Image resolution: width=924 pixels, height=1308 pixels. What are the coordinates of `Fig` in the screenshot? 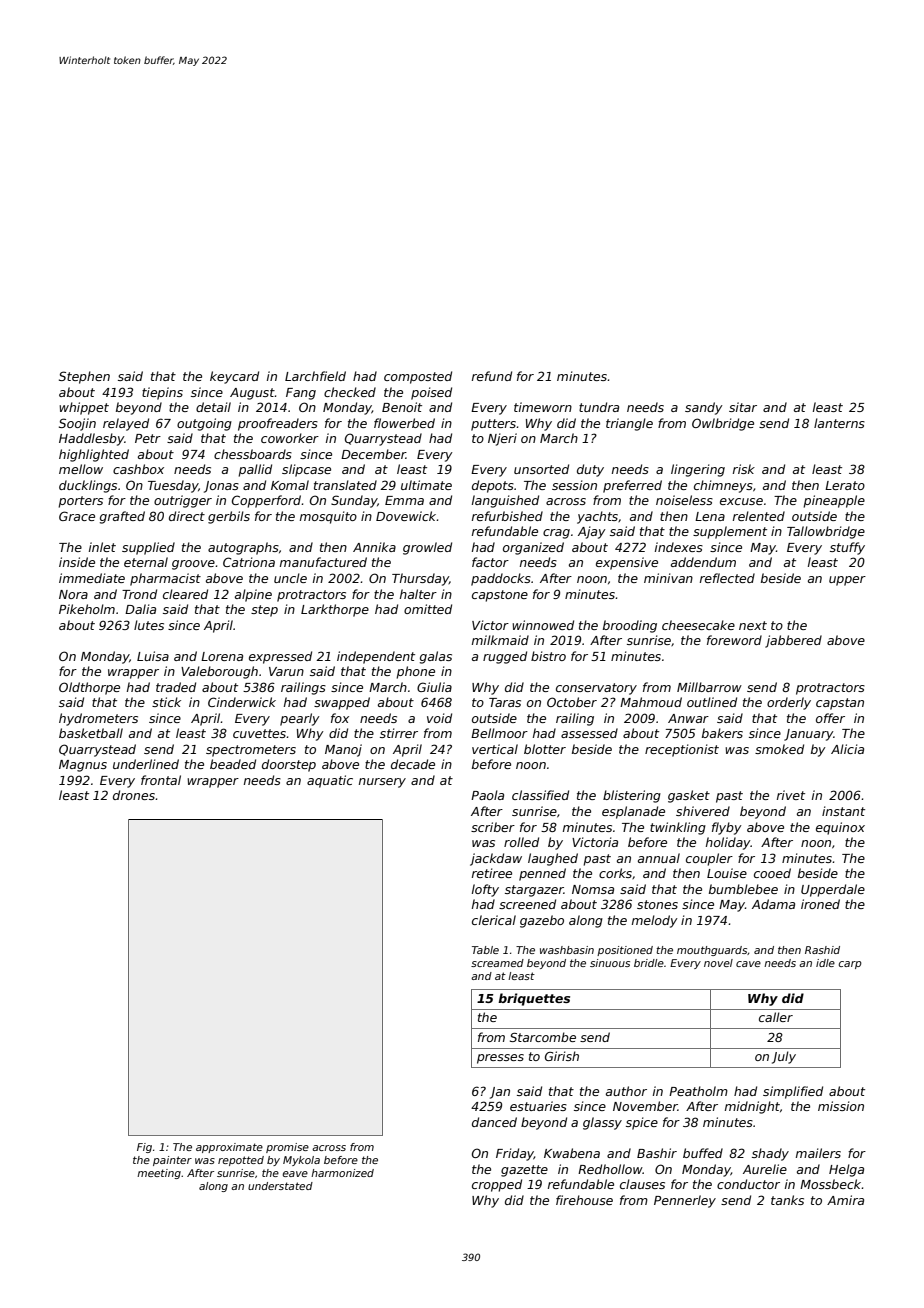 It's located at (144, 1148).
